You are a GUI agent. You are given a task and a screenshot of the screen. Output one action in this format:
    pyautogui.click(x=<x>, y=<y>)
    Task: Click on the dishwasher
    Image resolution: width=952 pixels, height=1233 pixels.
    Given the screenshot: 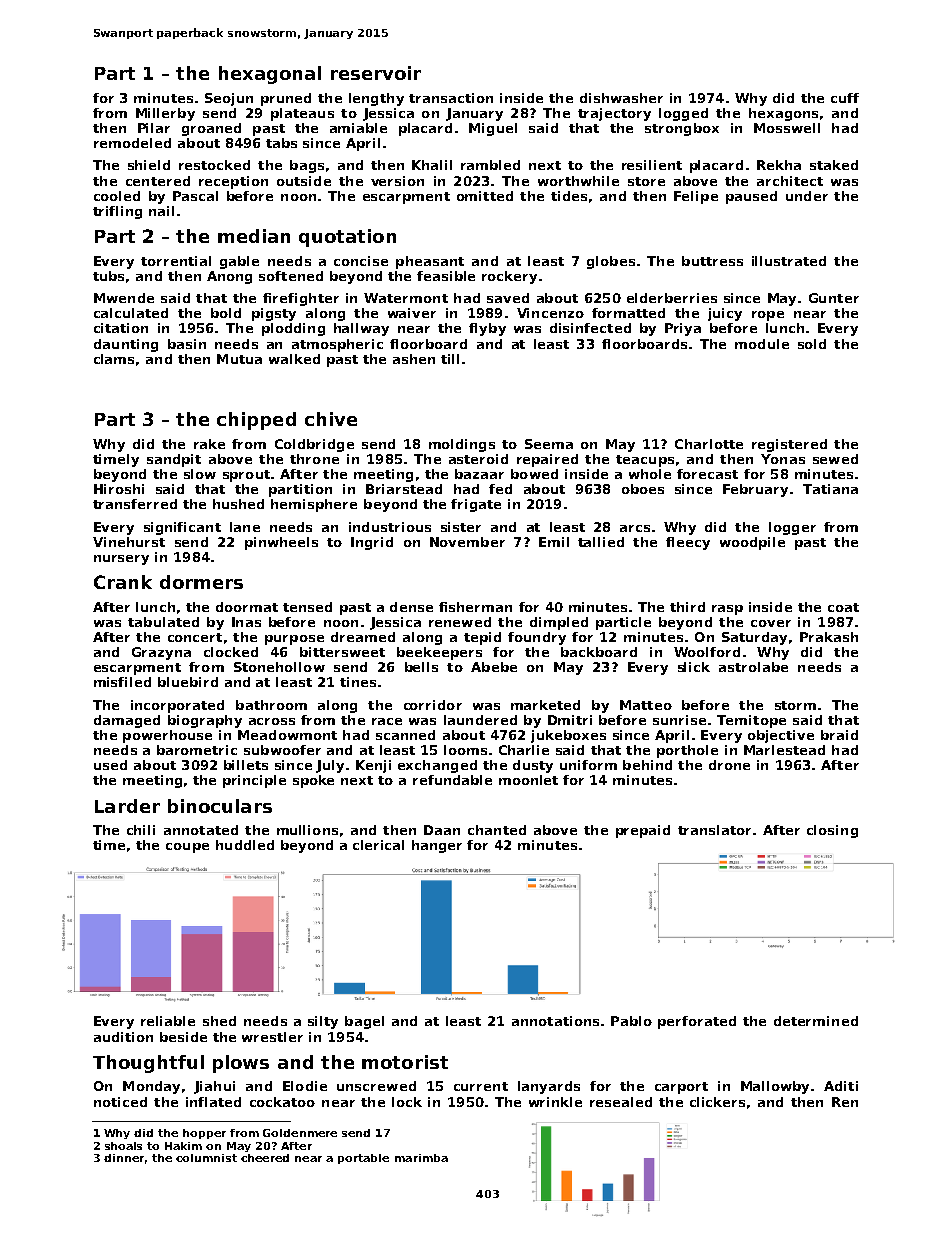 What is the action you would take?
    pyautogui.click(x=621, y=98)
